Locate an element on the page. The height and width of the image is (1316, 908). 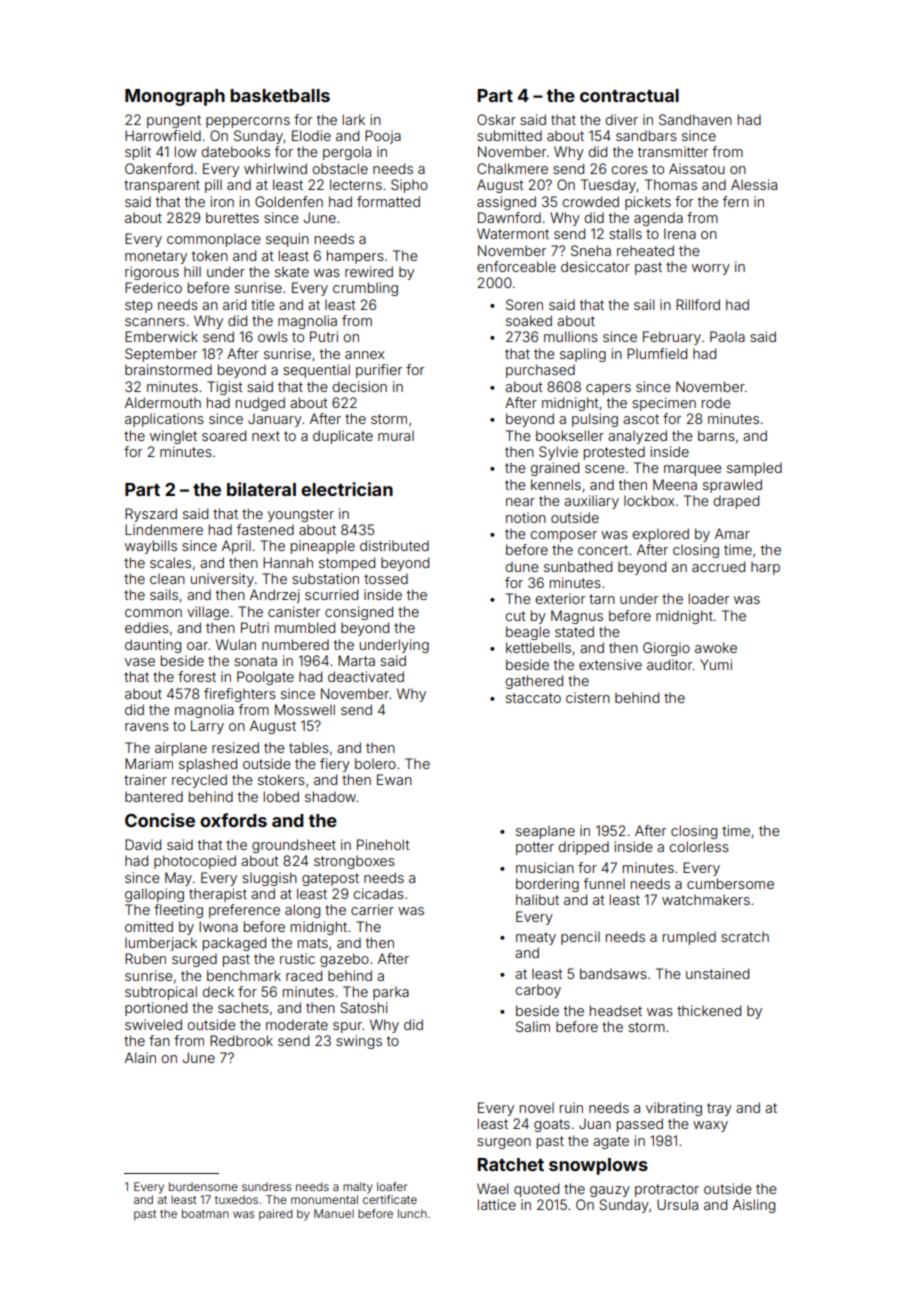
contractual is located at coordinates (629, 95).
